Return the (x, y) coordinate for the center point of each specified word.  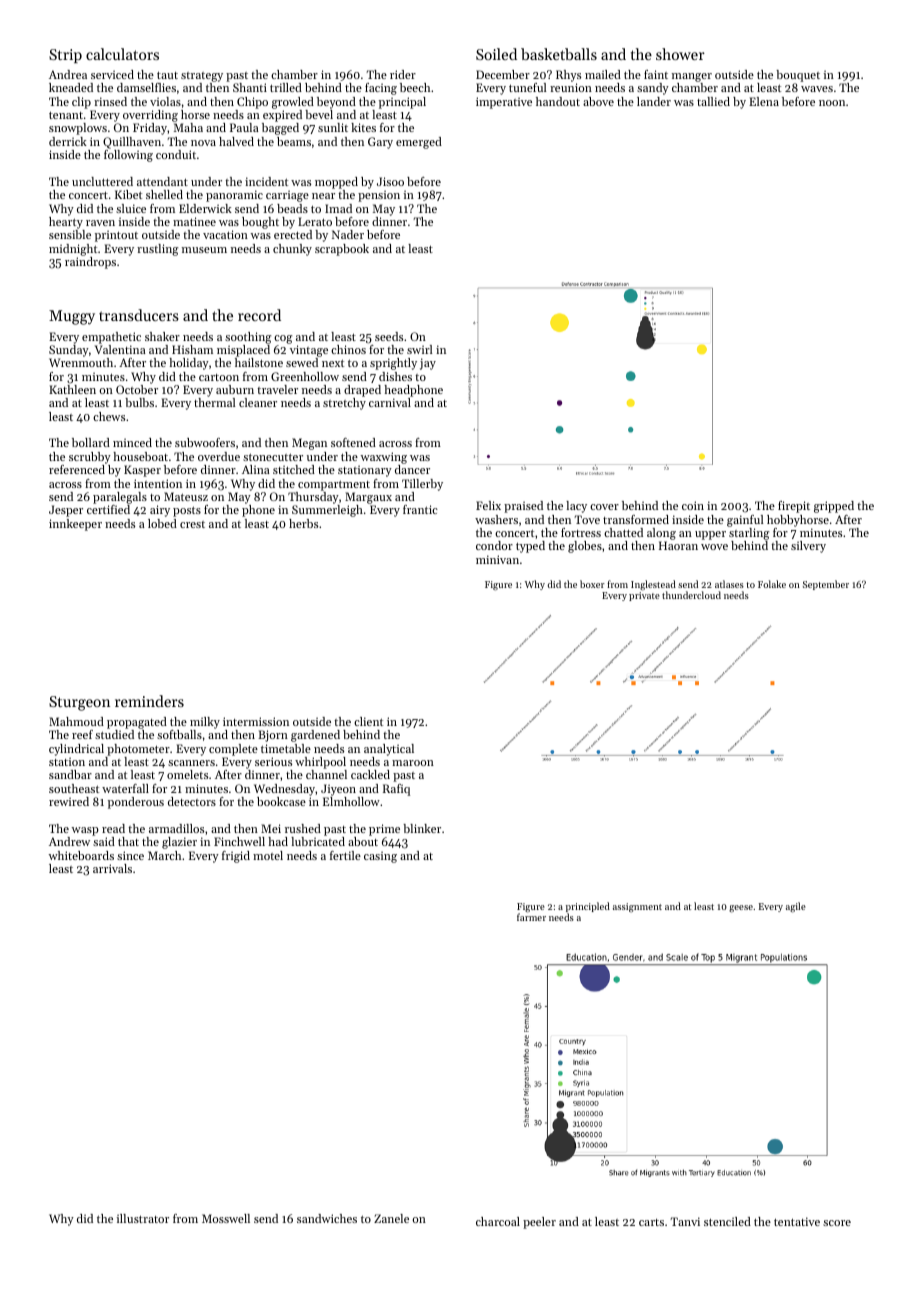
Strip (65, 56)
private (644, 596)
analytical (389, 750)
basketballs (559, 54)
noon (832, 103)
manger (692, 77)
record (259, 315)
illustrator (143, 1218)
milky (205, 723)
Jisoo (390, 181)
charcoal (498, 1221)
